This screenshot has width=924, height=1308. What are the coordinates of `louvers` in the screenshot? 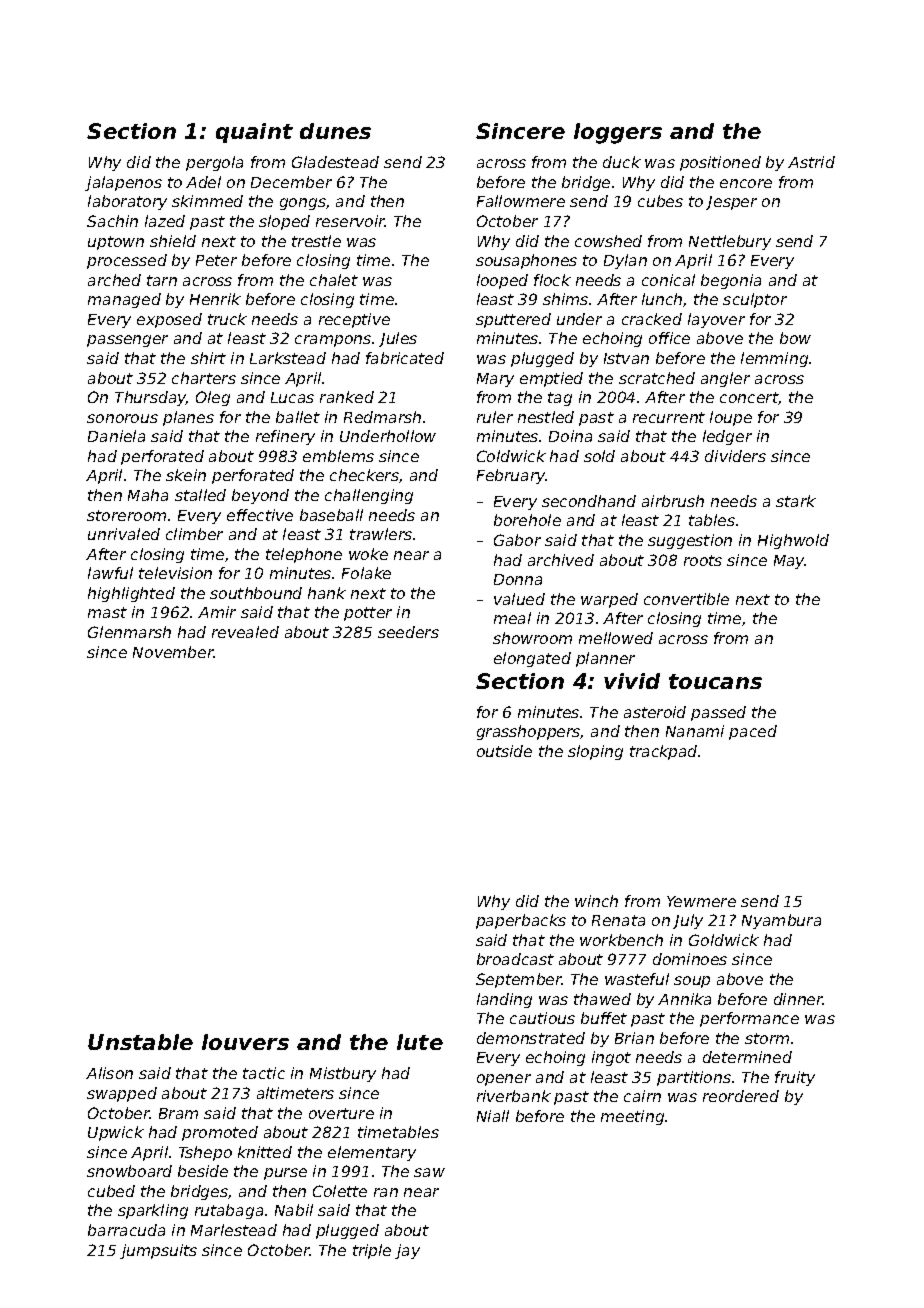 It's located at (245, 1042).
